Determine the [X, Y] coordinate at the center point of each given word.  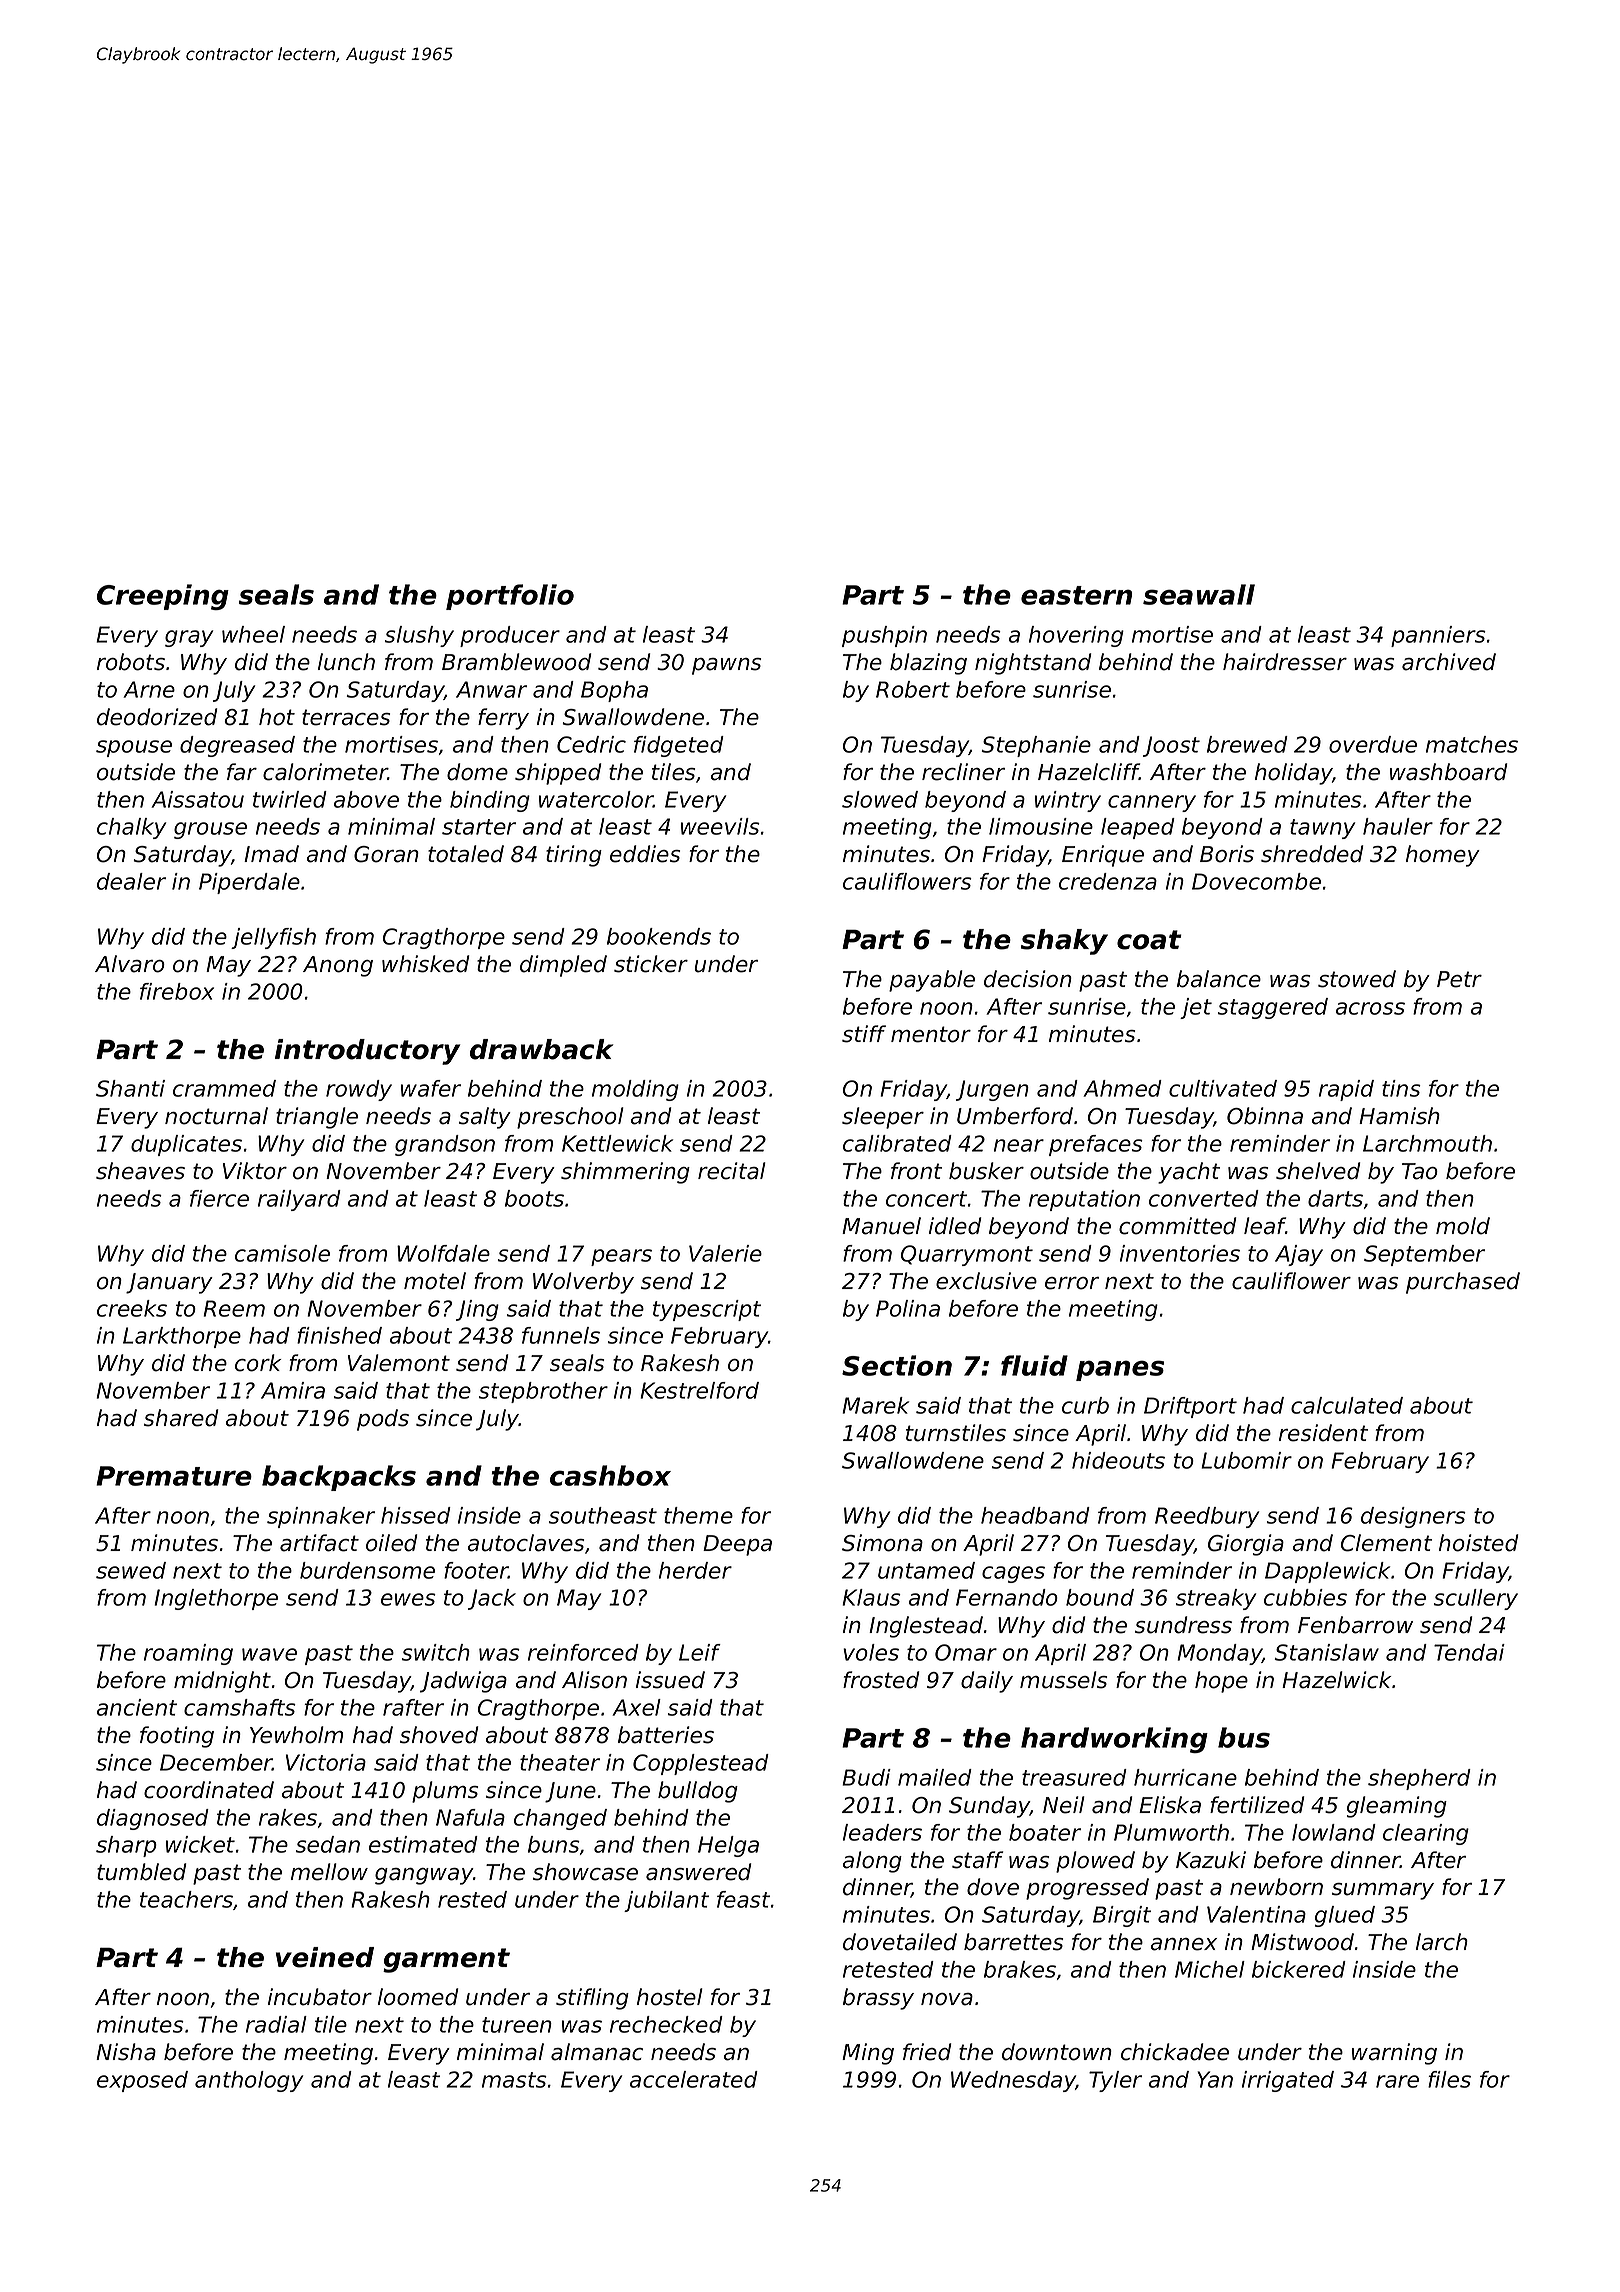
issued [670, 1680]
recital [732, 1171]
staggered [1273, 1008]
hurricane [1185, 1777]
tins [1401, 1088]
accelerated [694, 2079]
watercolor [596, 799]
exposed [142, 2081]
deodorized [157, 717]
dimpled [563, 966]
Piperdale [249, 883]
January [169, 1283]
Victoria [326, 1762]
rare [1397, 2081]
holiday [1294, 774]
